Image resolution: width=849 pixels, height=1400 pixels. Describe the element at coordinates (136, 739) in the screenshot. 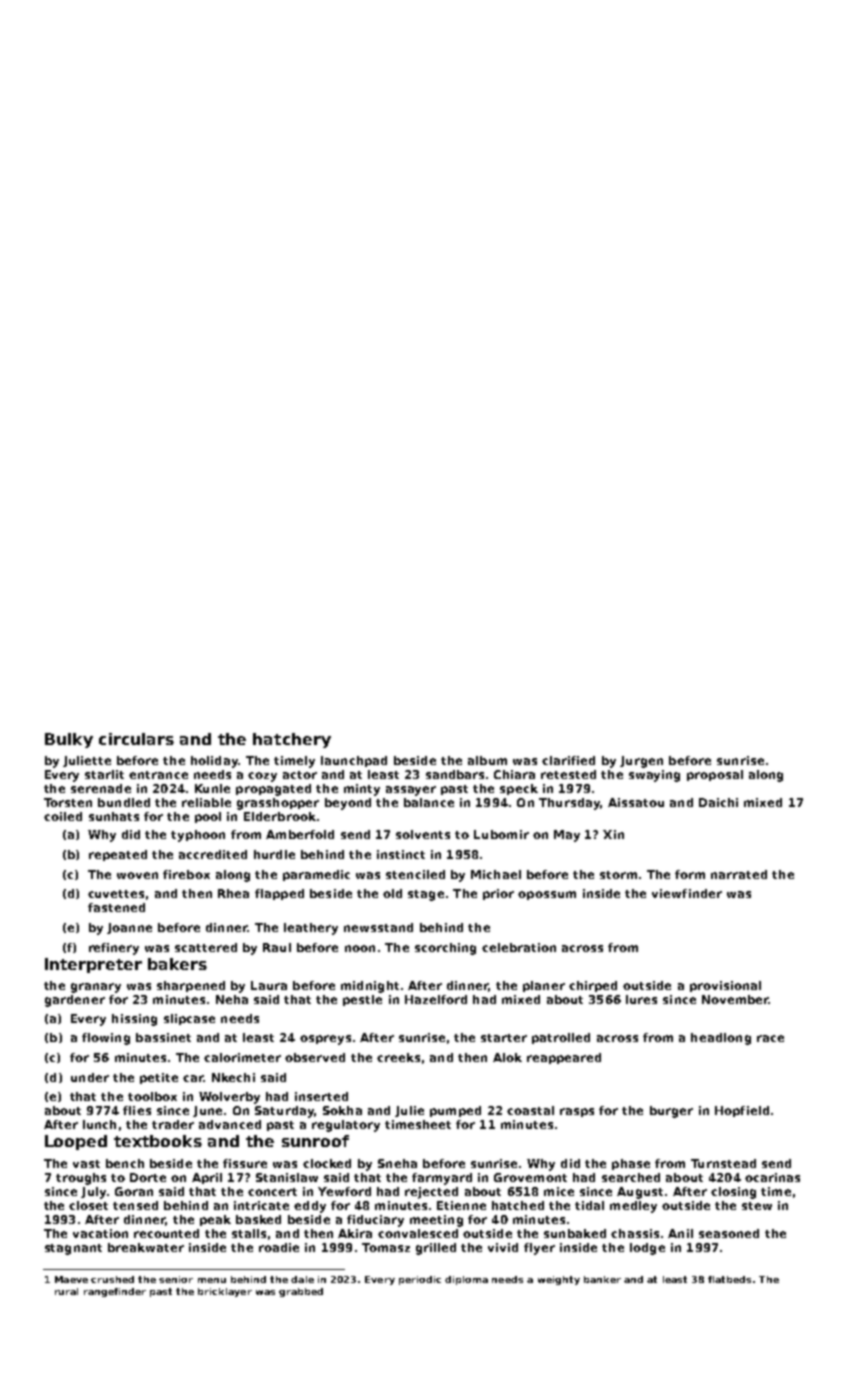

I see `circulars` at that location.
